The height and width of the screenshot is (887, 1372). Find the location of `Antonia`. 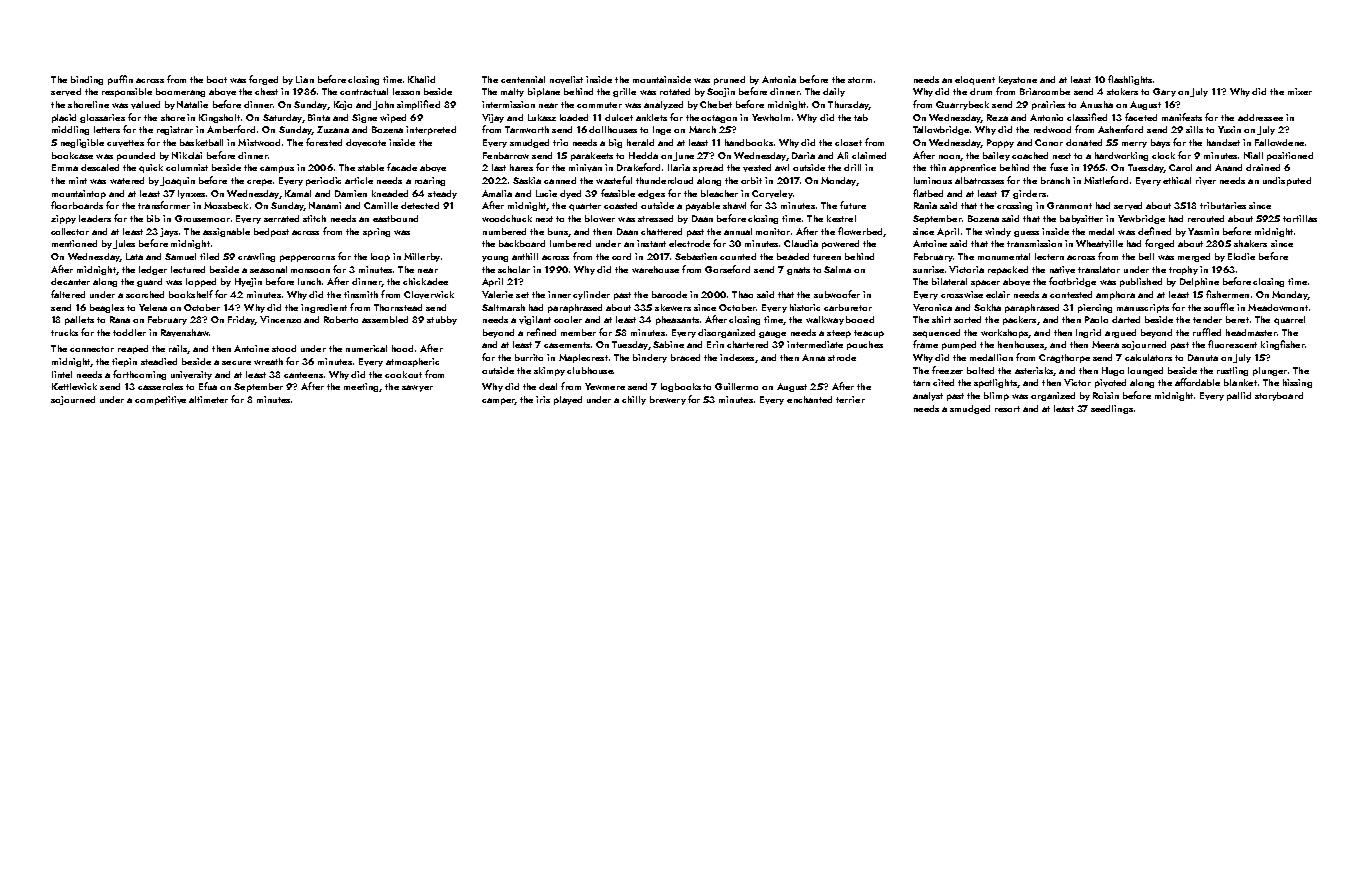

Antonia is located at coordinates (779, 79).
